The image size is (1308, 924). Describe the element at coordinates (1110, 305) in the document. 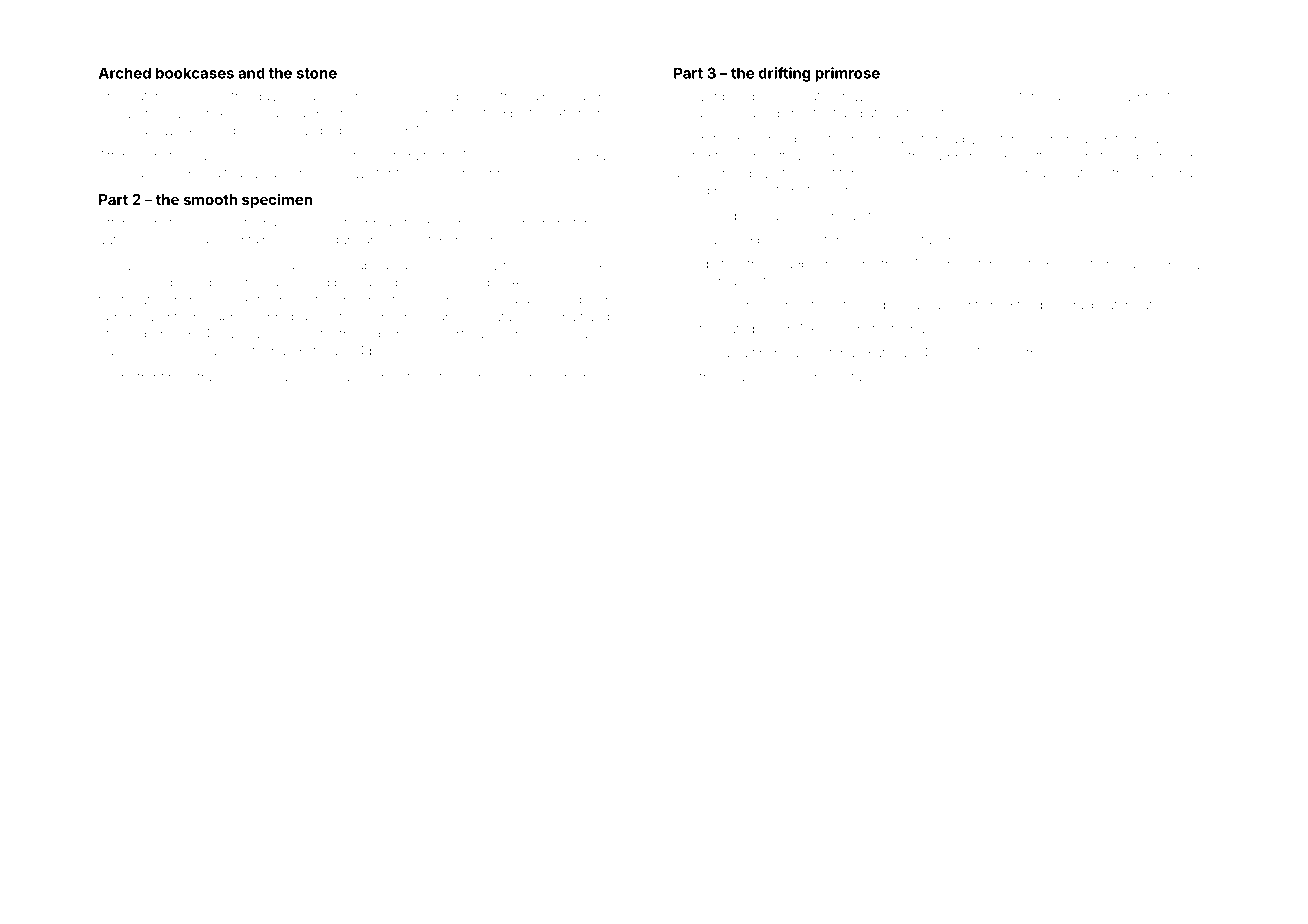

I see `boater` at that location.
